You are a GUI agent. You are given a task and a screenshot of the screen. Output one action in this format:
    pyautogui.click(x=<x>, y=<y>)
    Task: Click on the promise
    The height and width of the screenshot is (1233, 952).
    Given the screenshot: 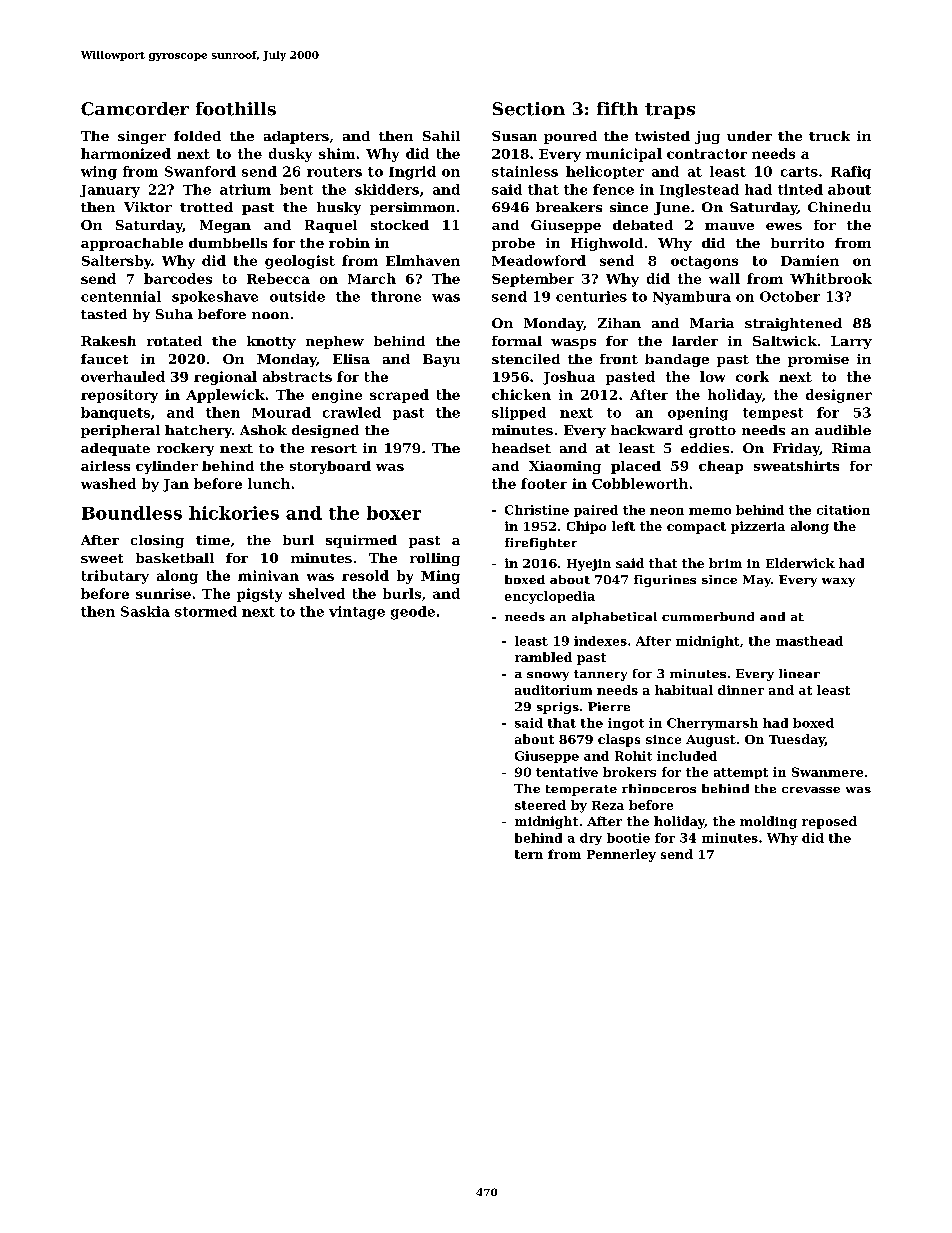 What is the action you would take?
    pyautogui.click(x=818, y=360)
